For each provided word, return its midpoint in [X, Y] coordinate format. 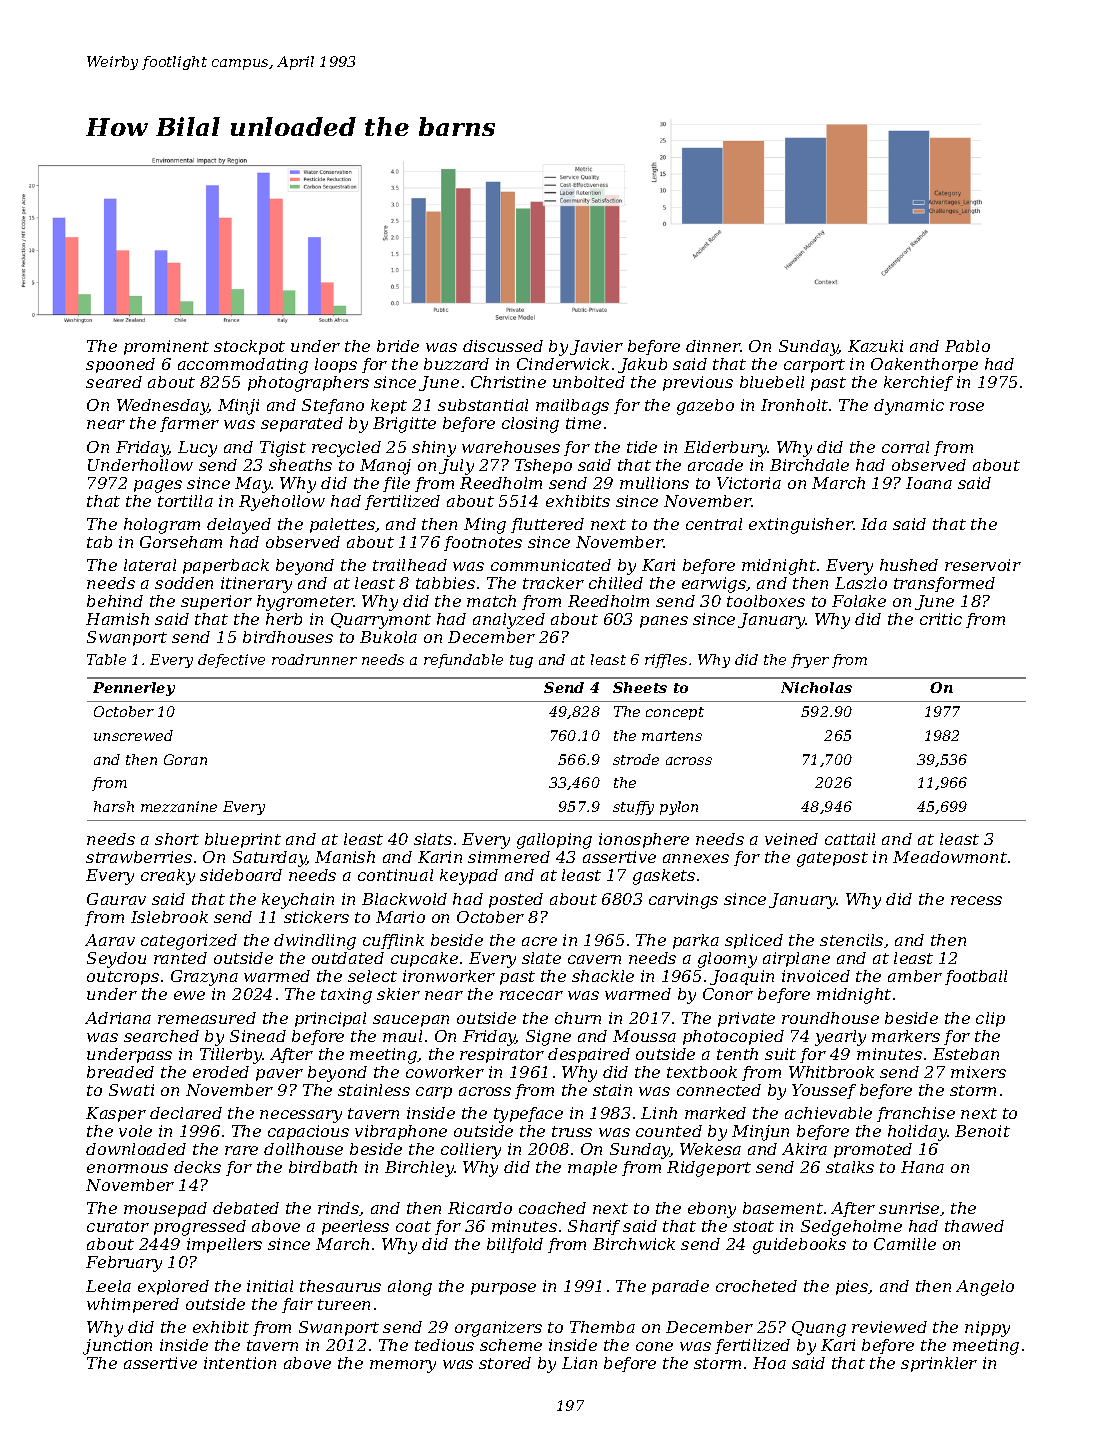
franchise [916, 1114]
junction [117, 1347]
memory [403, 1366]
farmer [189, 424]
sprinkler [939, 1364]
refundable [463, 661]
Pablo [967, 346]
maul [402, 1036]
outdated [348, 958]
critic [941, 619]
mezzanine [179, 806]
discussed [503, 346]
